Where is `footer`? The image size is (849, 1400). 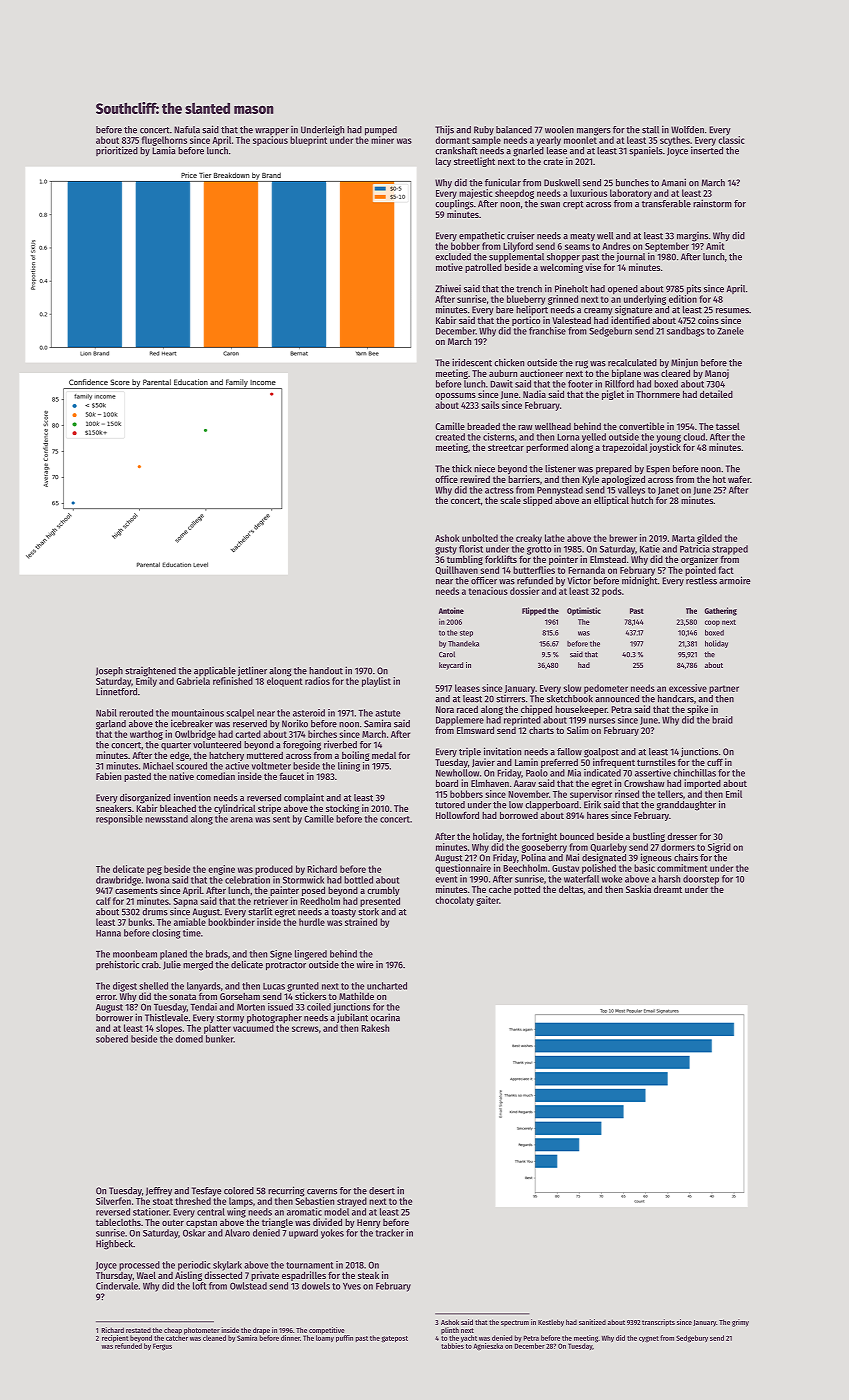
footer is located at coordinates (580, 384).
